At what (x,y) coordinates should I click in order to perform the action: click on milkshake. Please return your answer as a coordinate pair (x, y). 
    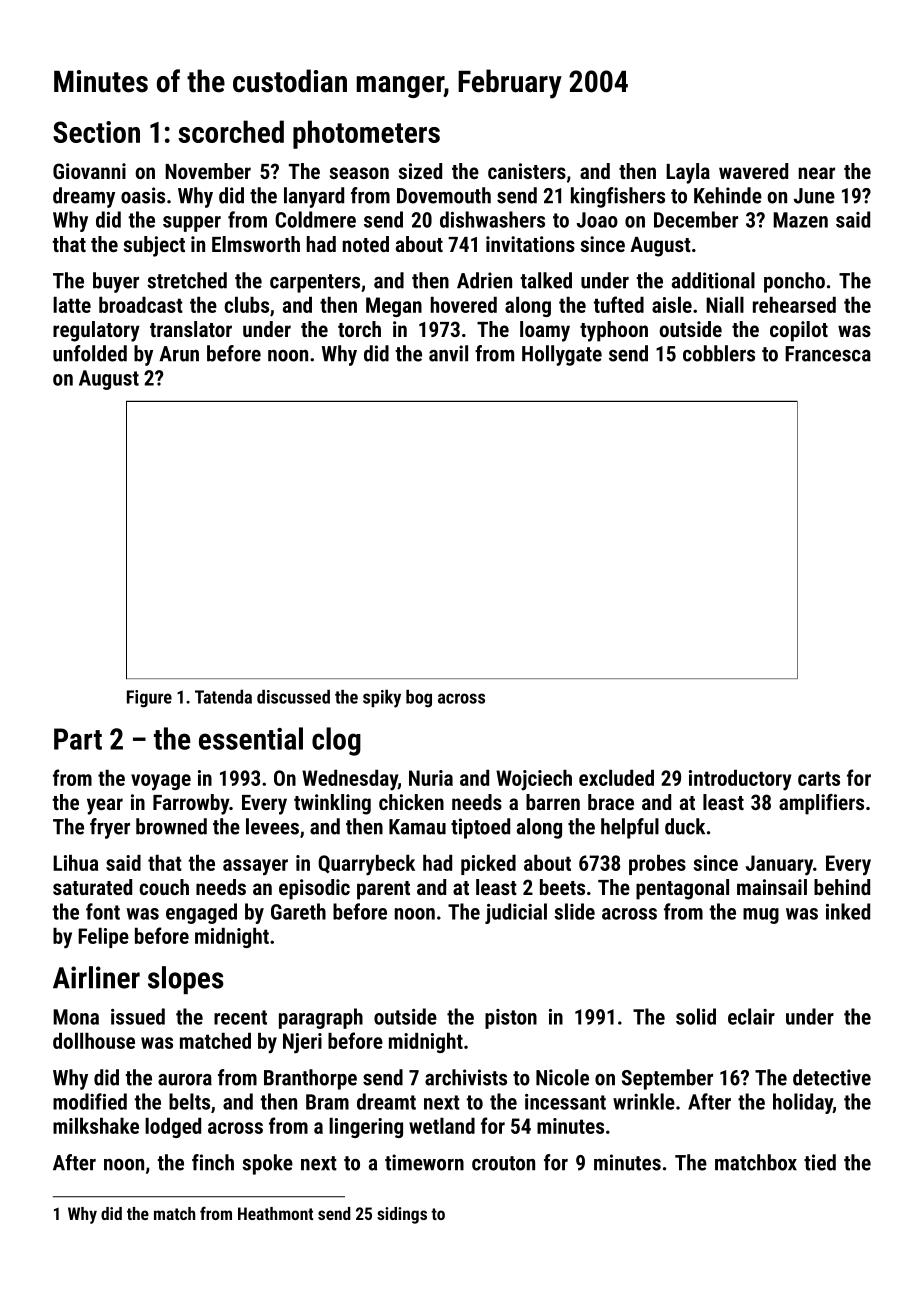
    Looking at the image, I should click on (96, 1125).
